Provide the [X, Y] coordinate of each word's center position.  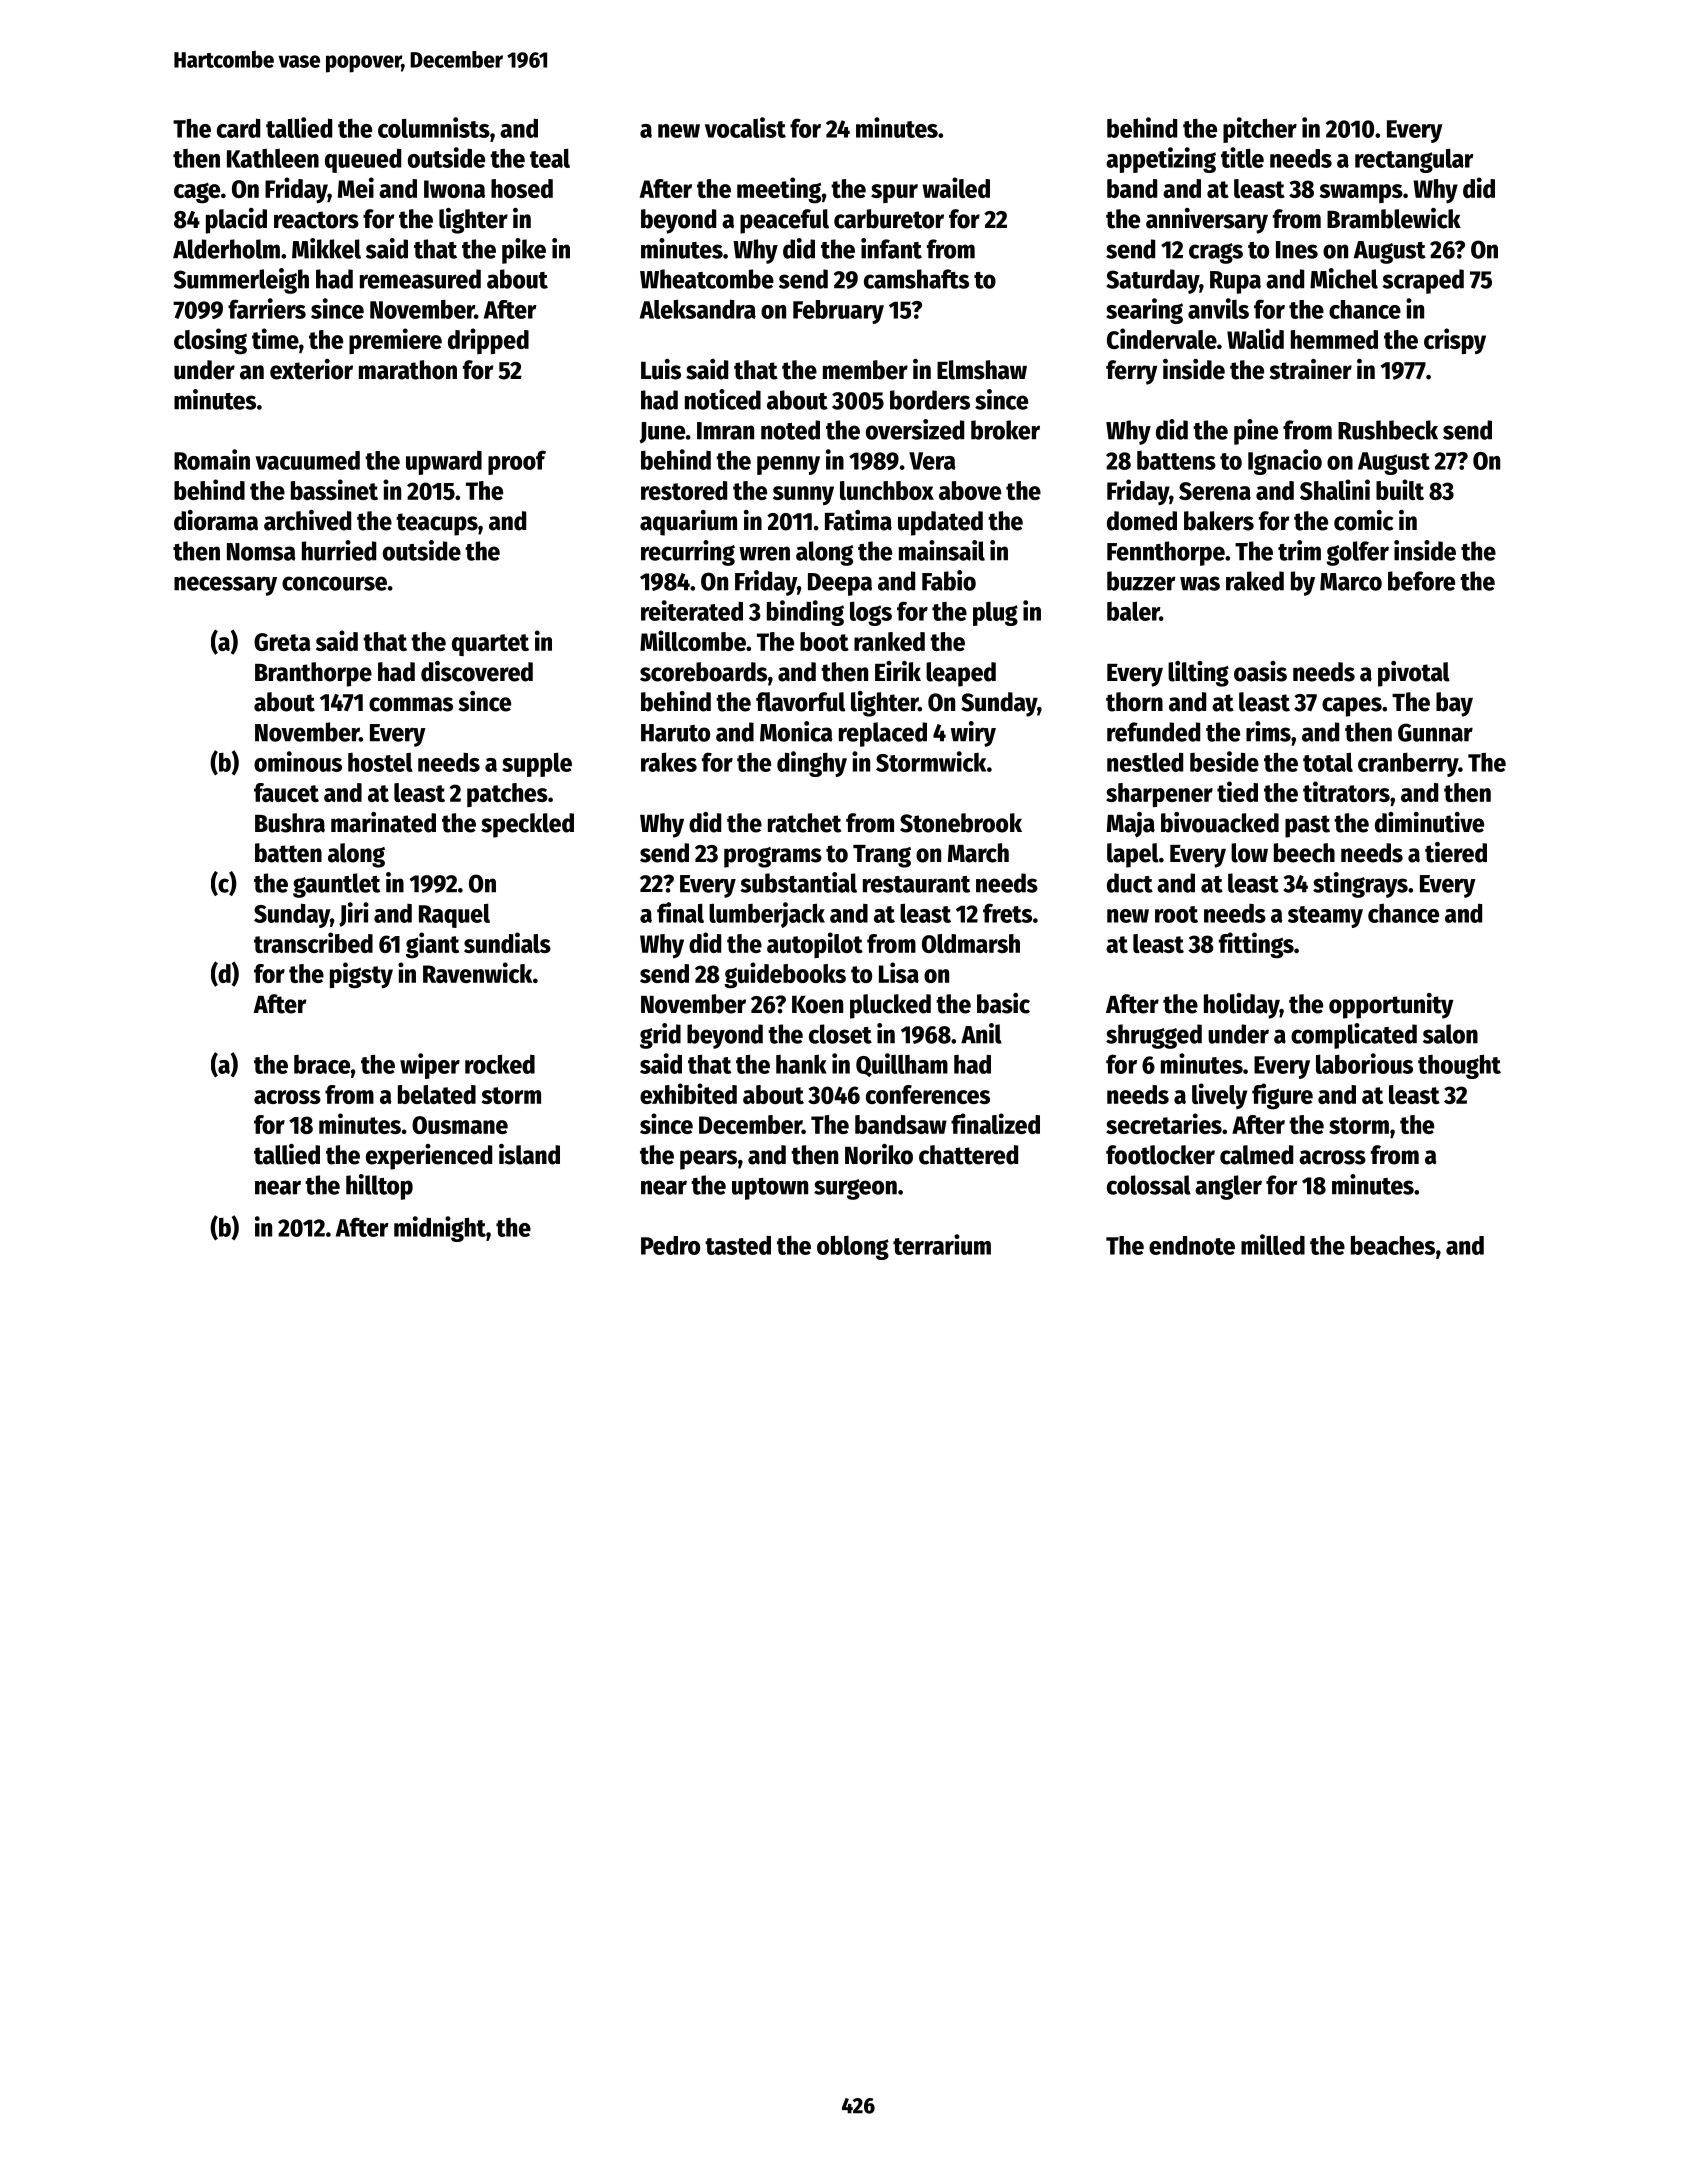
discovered [477, 671]
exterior [311, 369]
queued [363, 160]
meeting [779, 190]
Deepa [840, 584]
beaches [1393, 1245]
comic [1363, 520]
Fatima [858, 520]
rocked [500, 1064]
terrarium [942, 1244]
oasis [1260, 671]
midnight [440, 1229]
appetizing [1161, 160]
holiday [1242, 1006]
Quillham [902, 1065]
